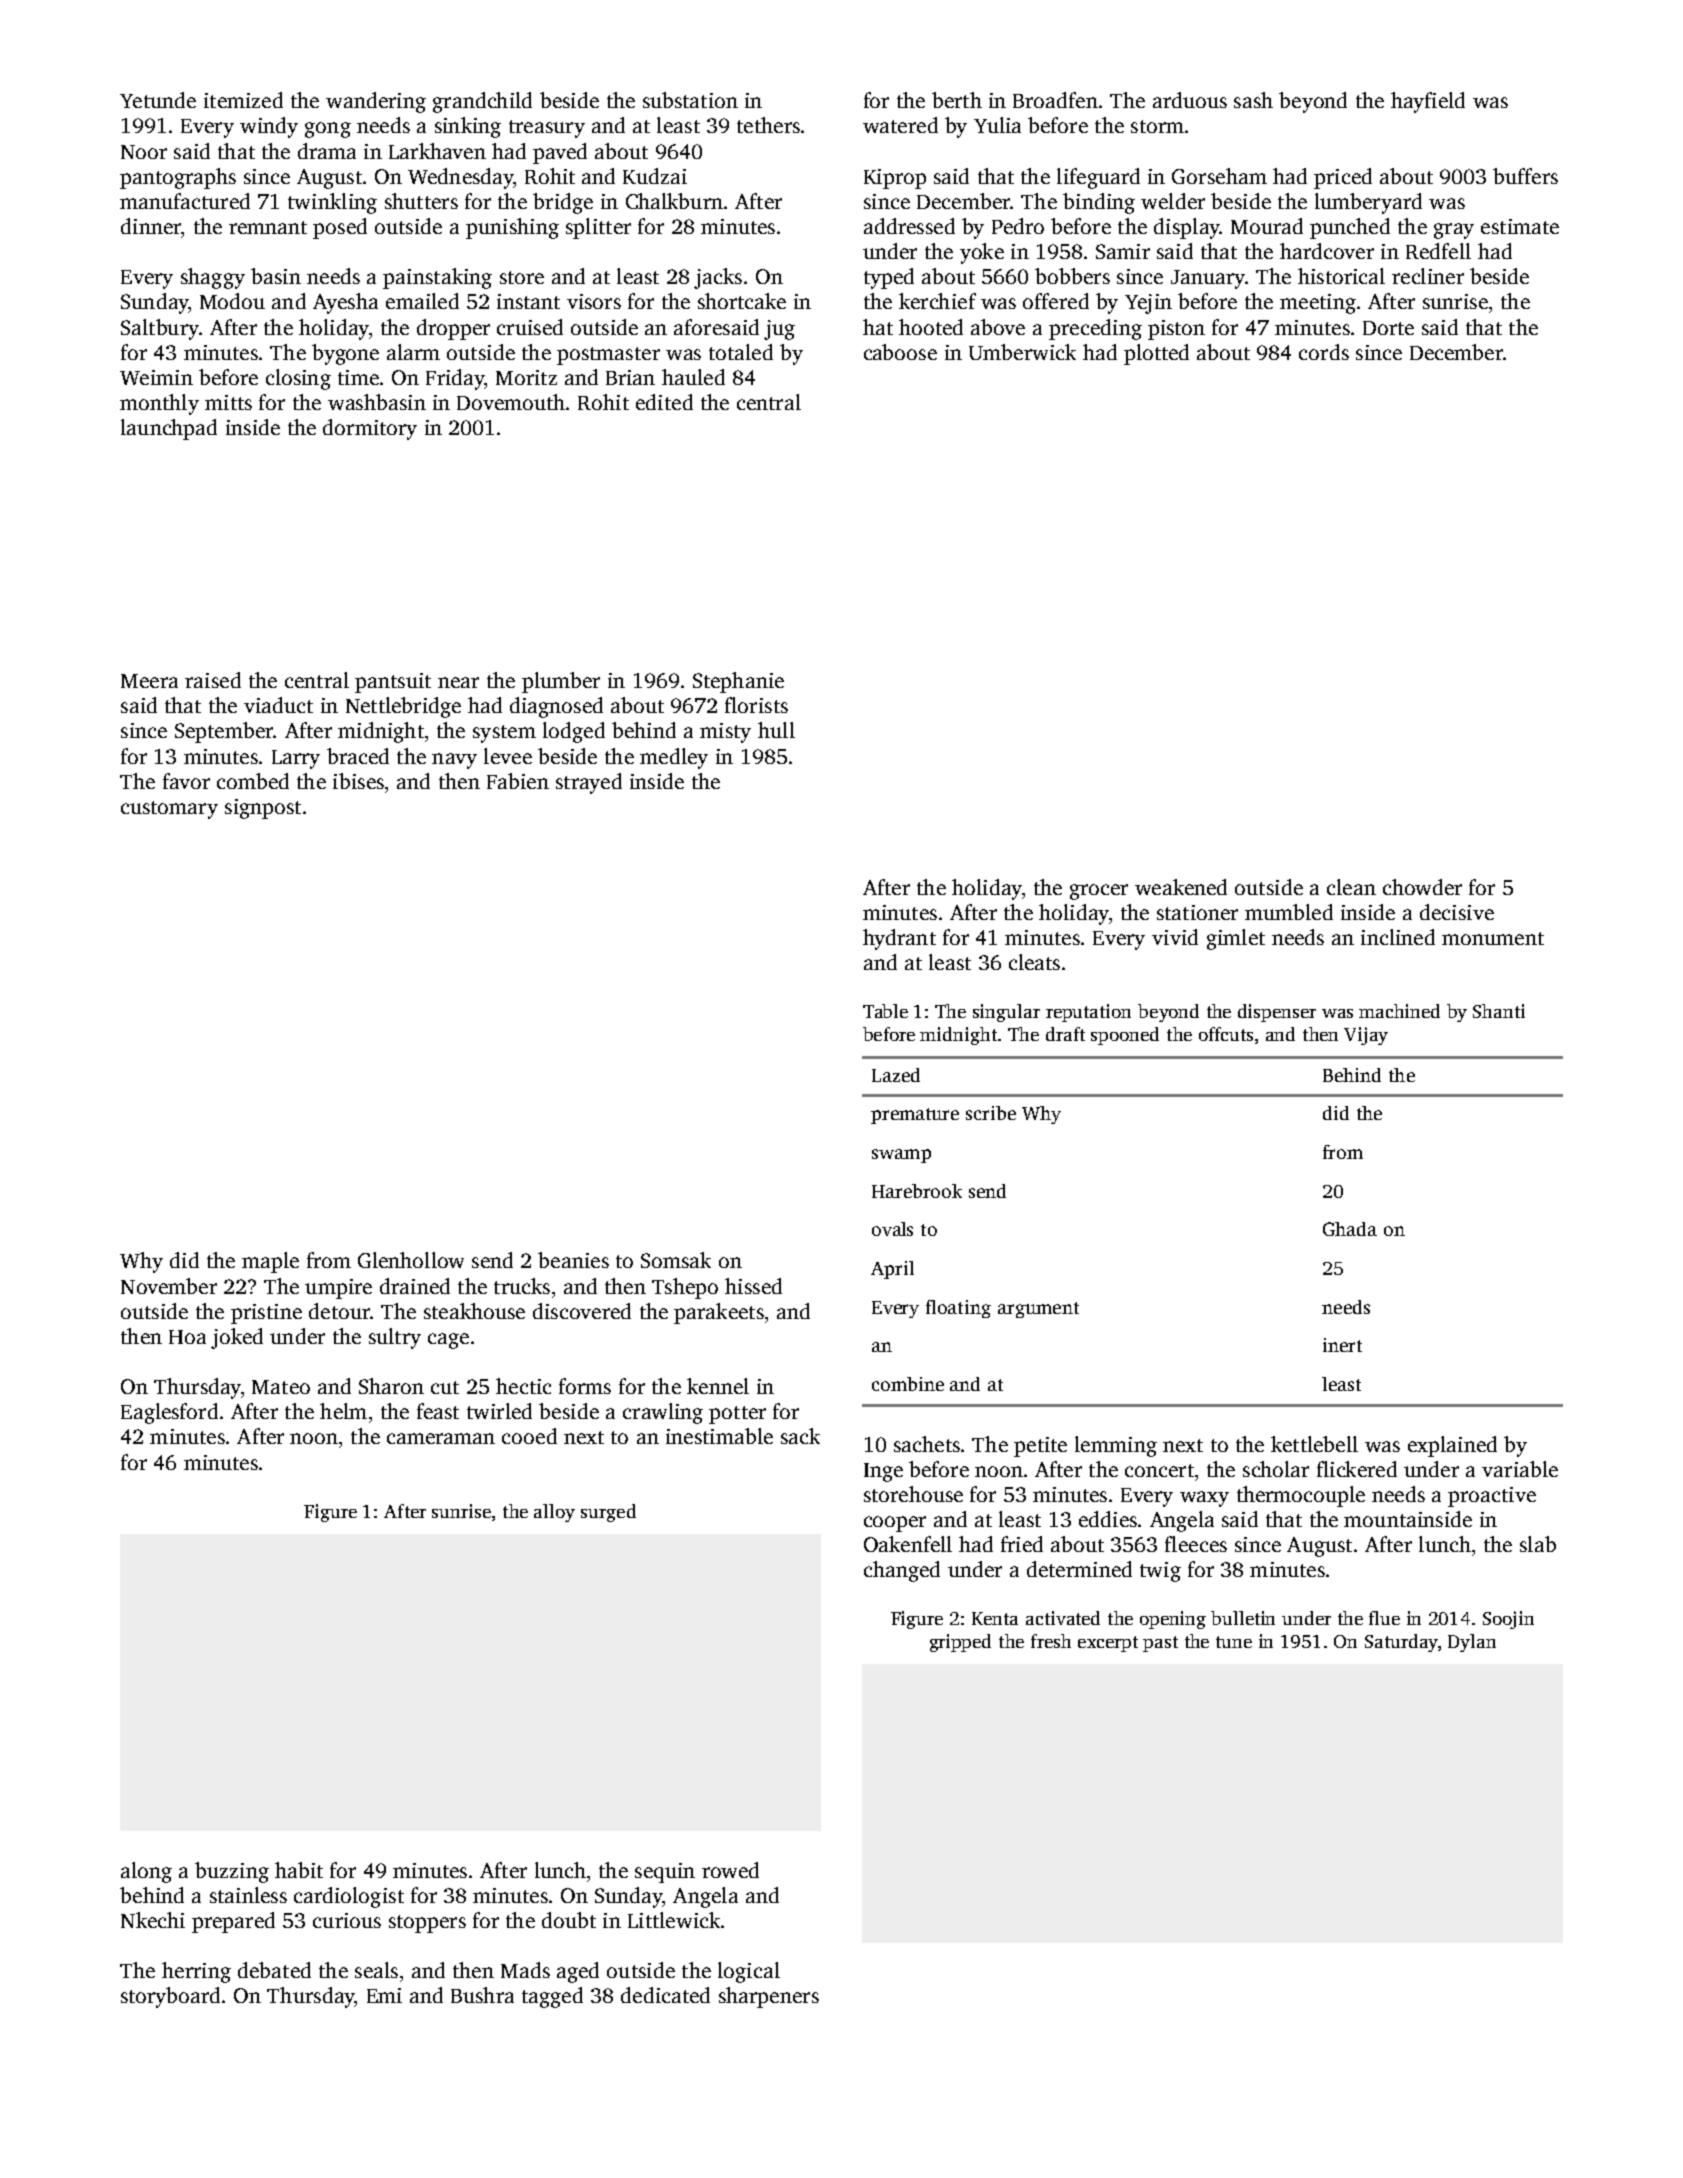 The height and width of the document is (2178, 1683). I want to click on explained, so click(1452, 1446).
